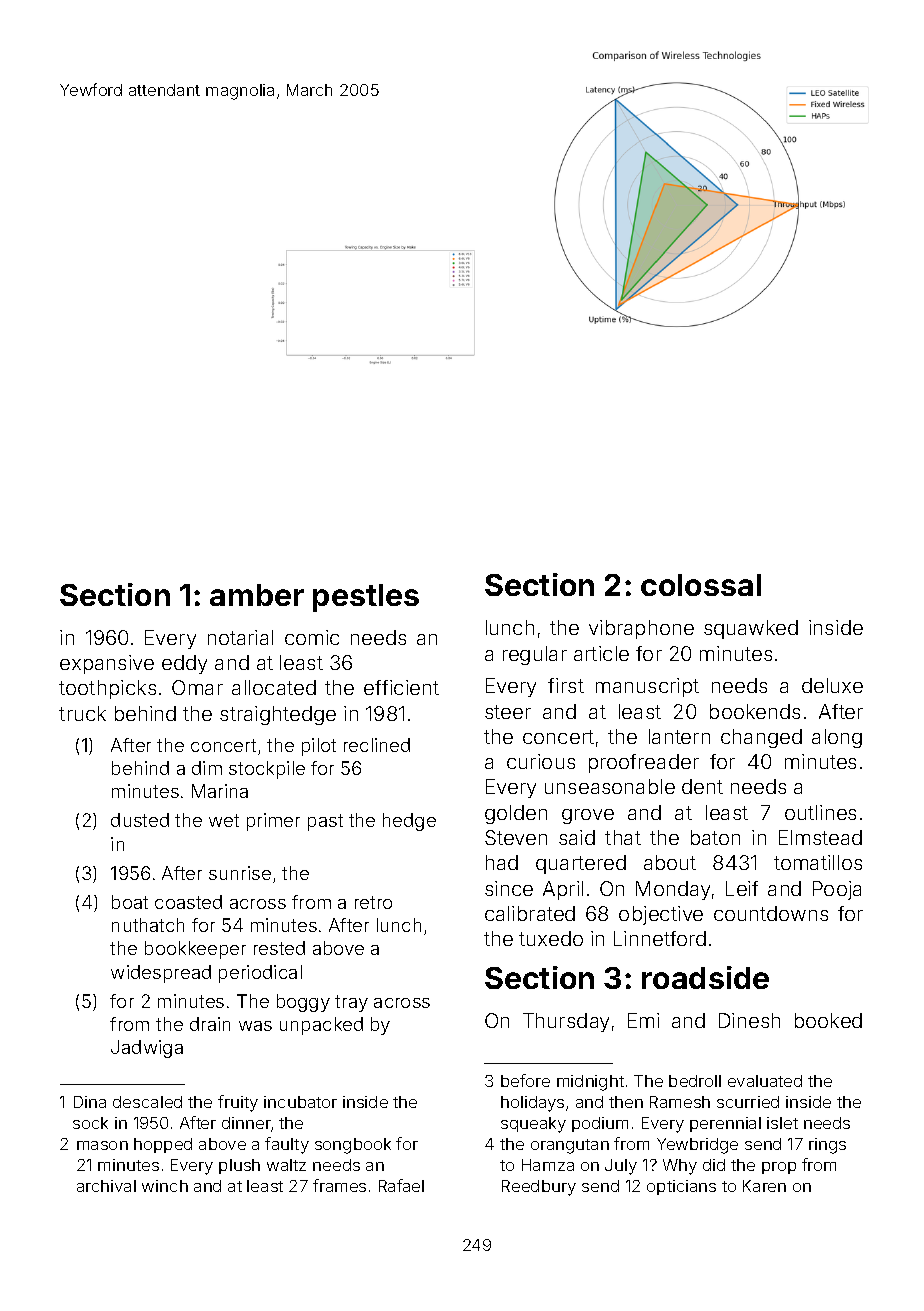 The image size is (924, 1311). Describe the element at coordinates (837, 890) in the screenshot. I see `Pooja` at that location.
